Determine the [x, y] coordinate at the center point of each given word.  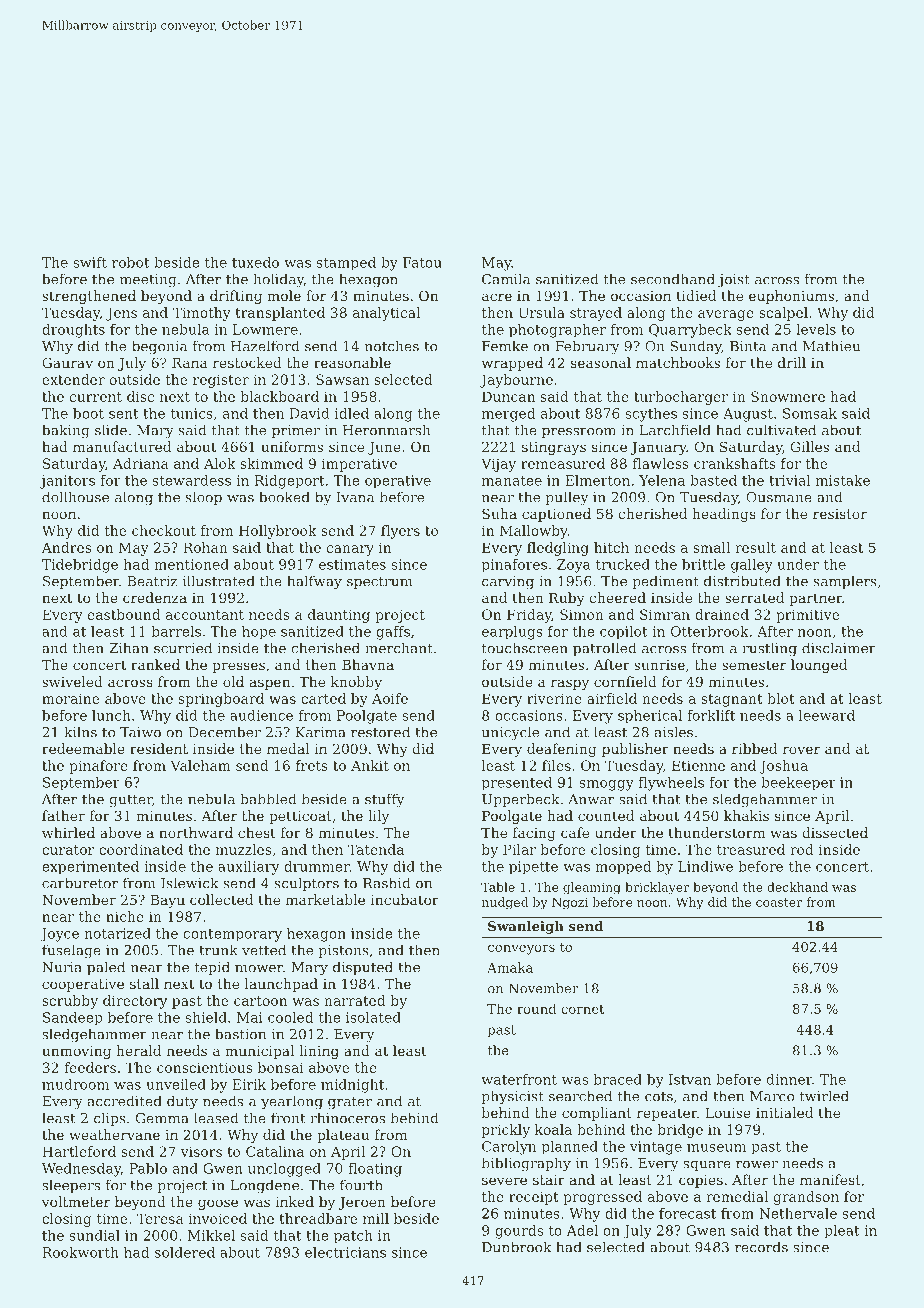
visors [201, 1151]
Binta [748, 346]
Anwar [591, 799]
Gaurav [67, 362]
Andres [66, 547]
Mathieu [831, 346]
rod [802, 849]
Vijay [498, 465]
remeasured [563, 463]
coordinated [141, 849]
